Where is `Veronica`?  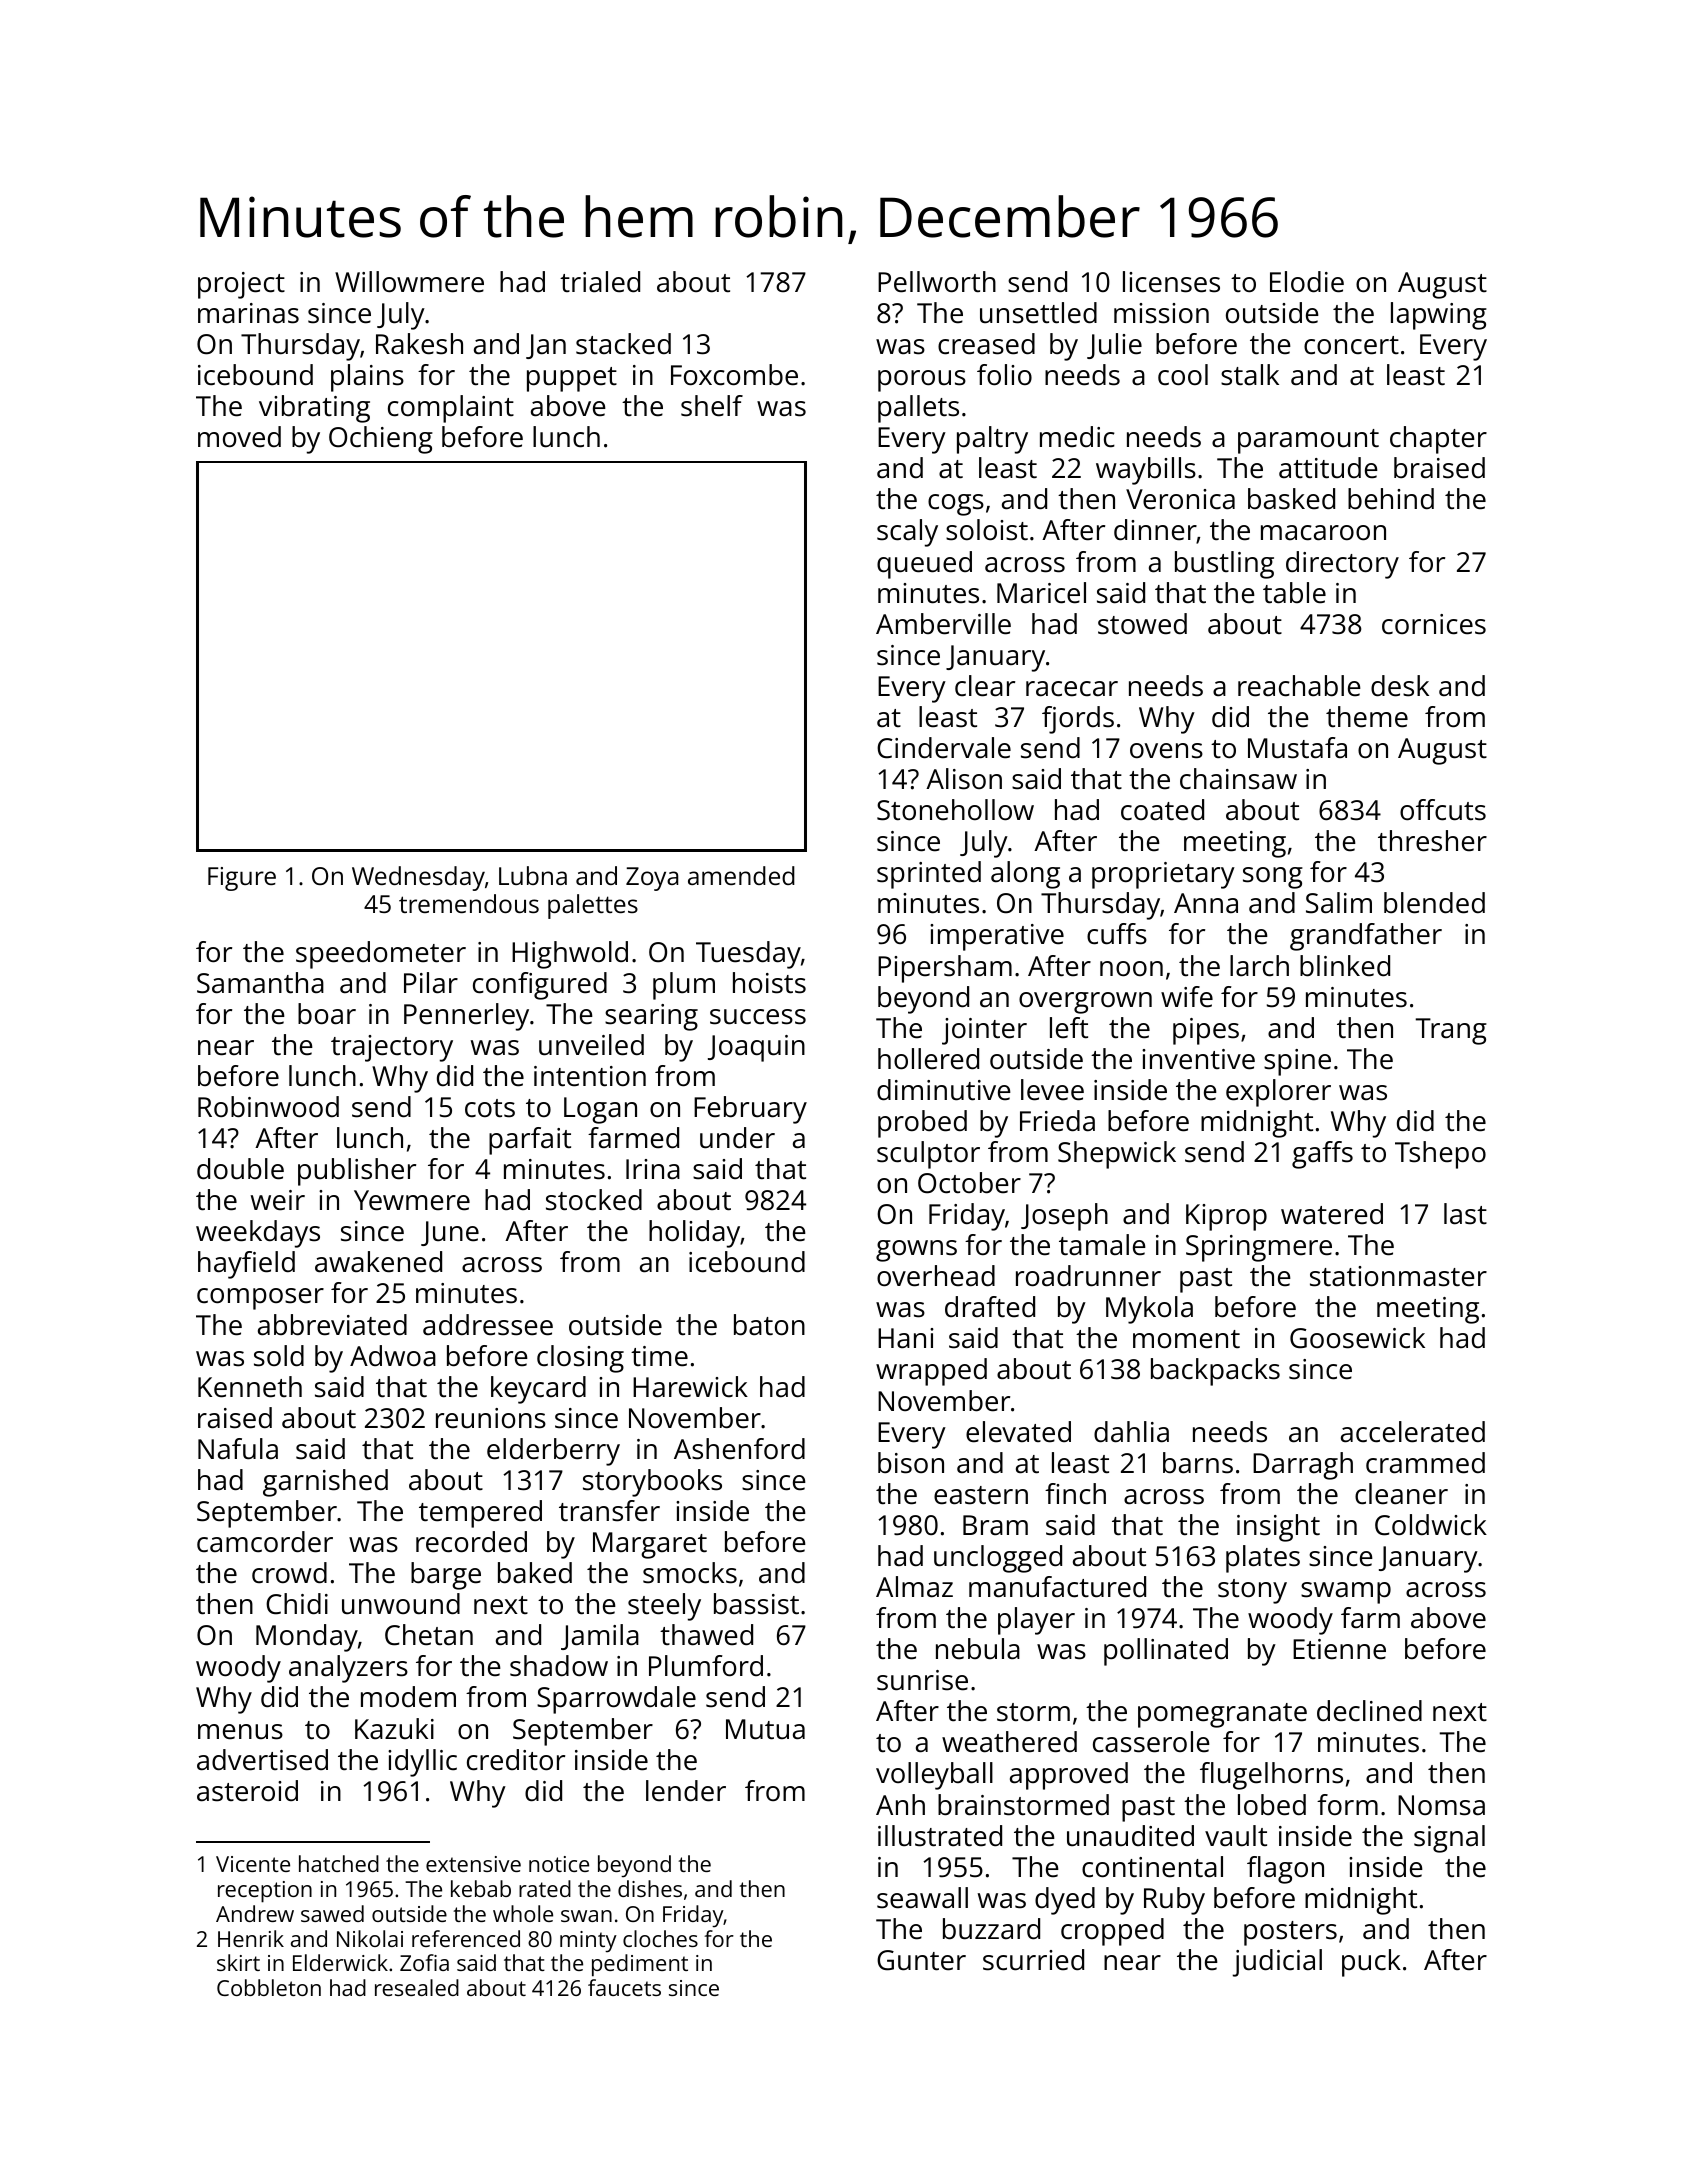 Veronica is located at coordinates (1180, 499).
